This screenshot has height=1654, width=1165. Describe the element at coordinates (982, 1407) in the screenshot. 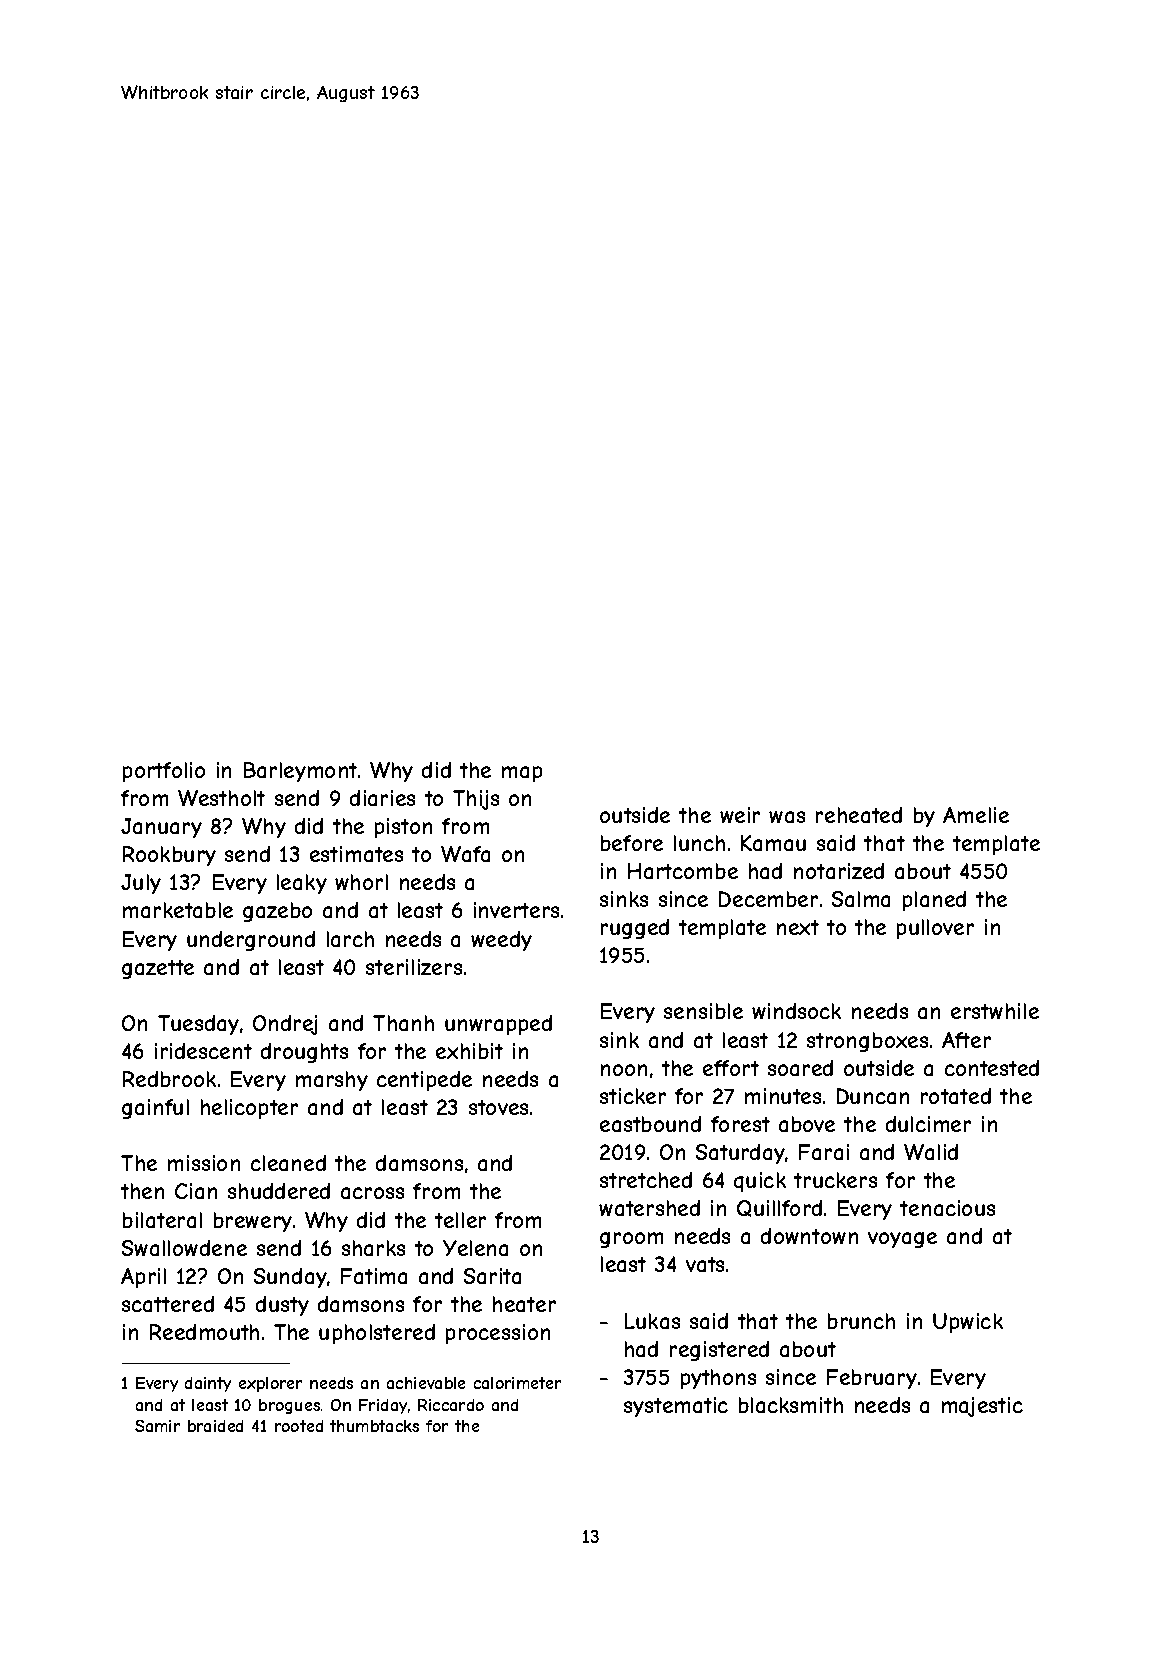

I see `majestic` at that location.
